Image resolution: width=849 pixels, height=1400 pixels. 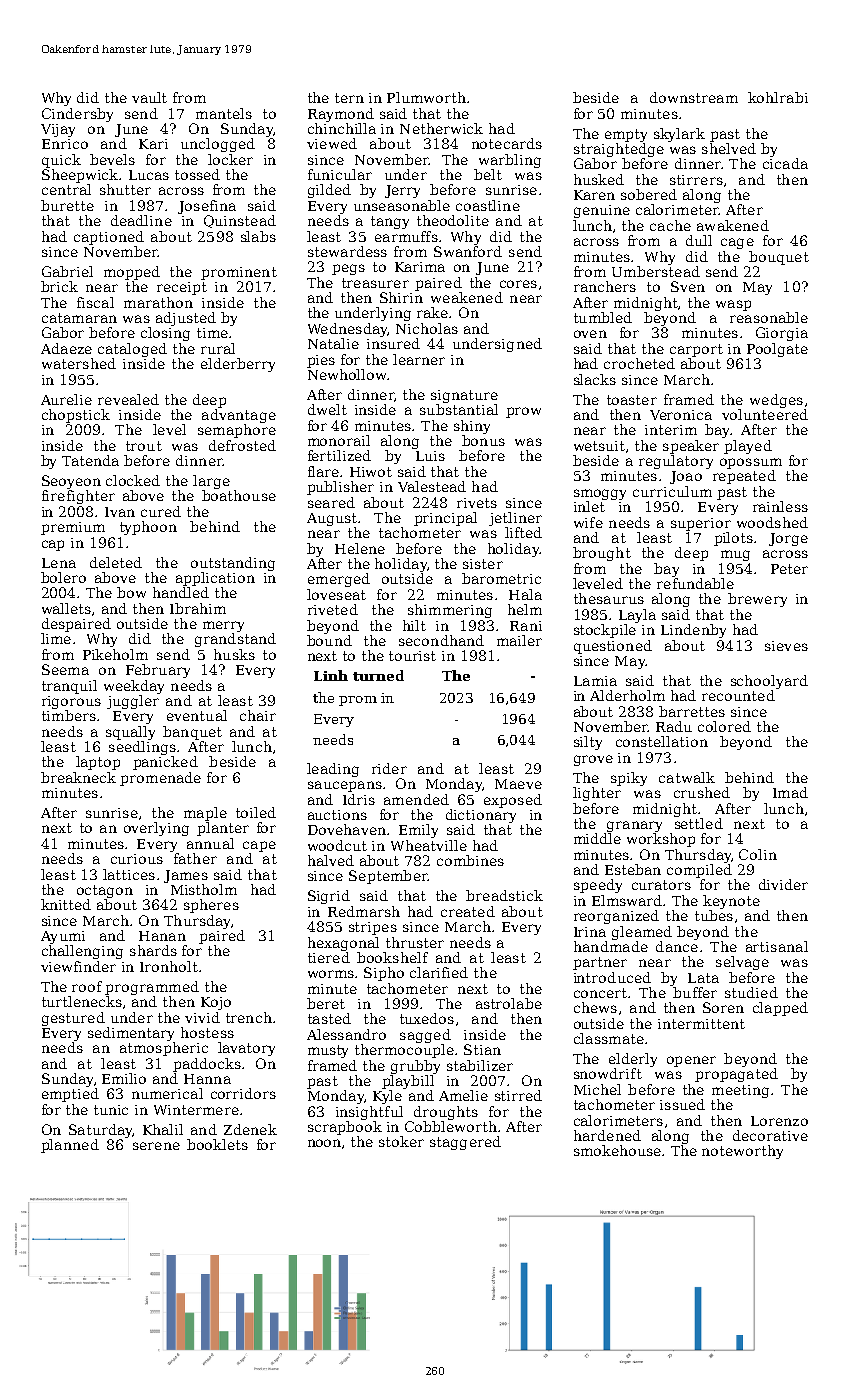 What do you see at coordinates (347, 374) in the image?
I see `Newhollow` at bounding box center [347, 374].
